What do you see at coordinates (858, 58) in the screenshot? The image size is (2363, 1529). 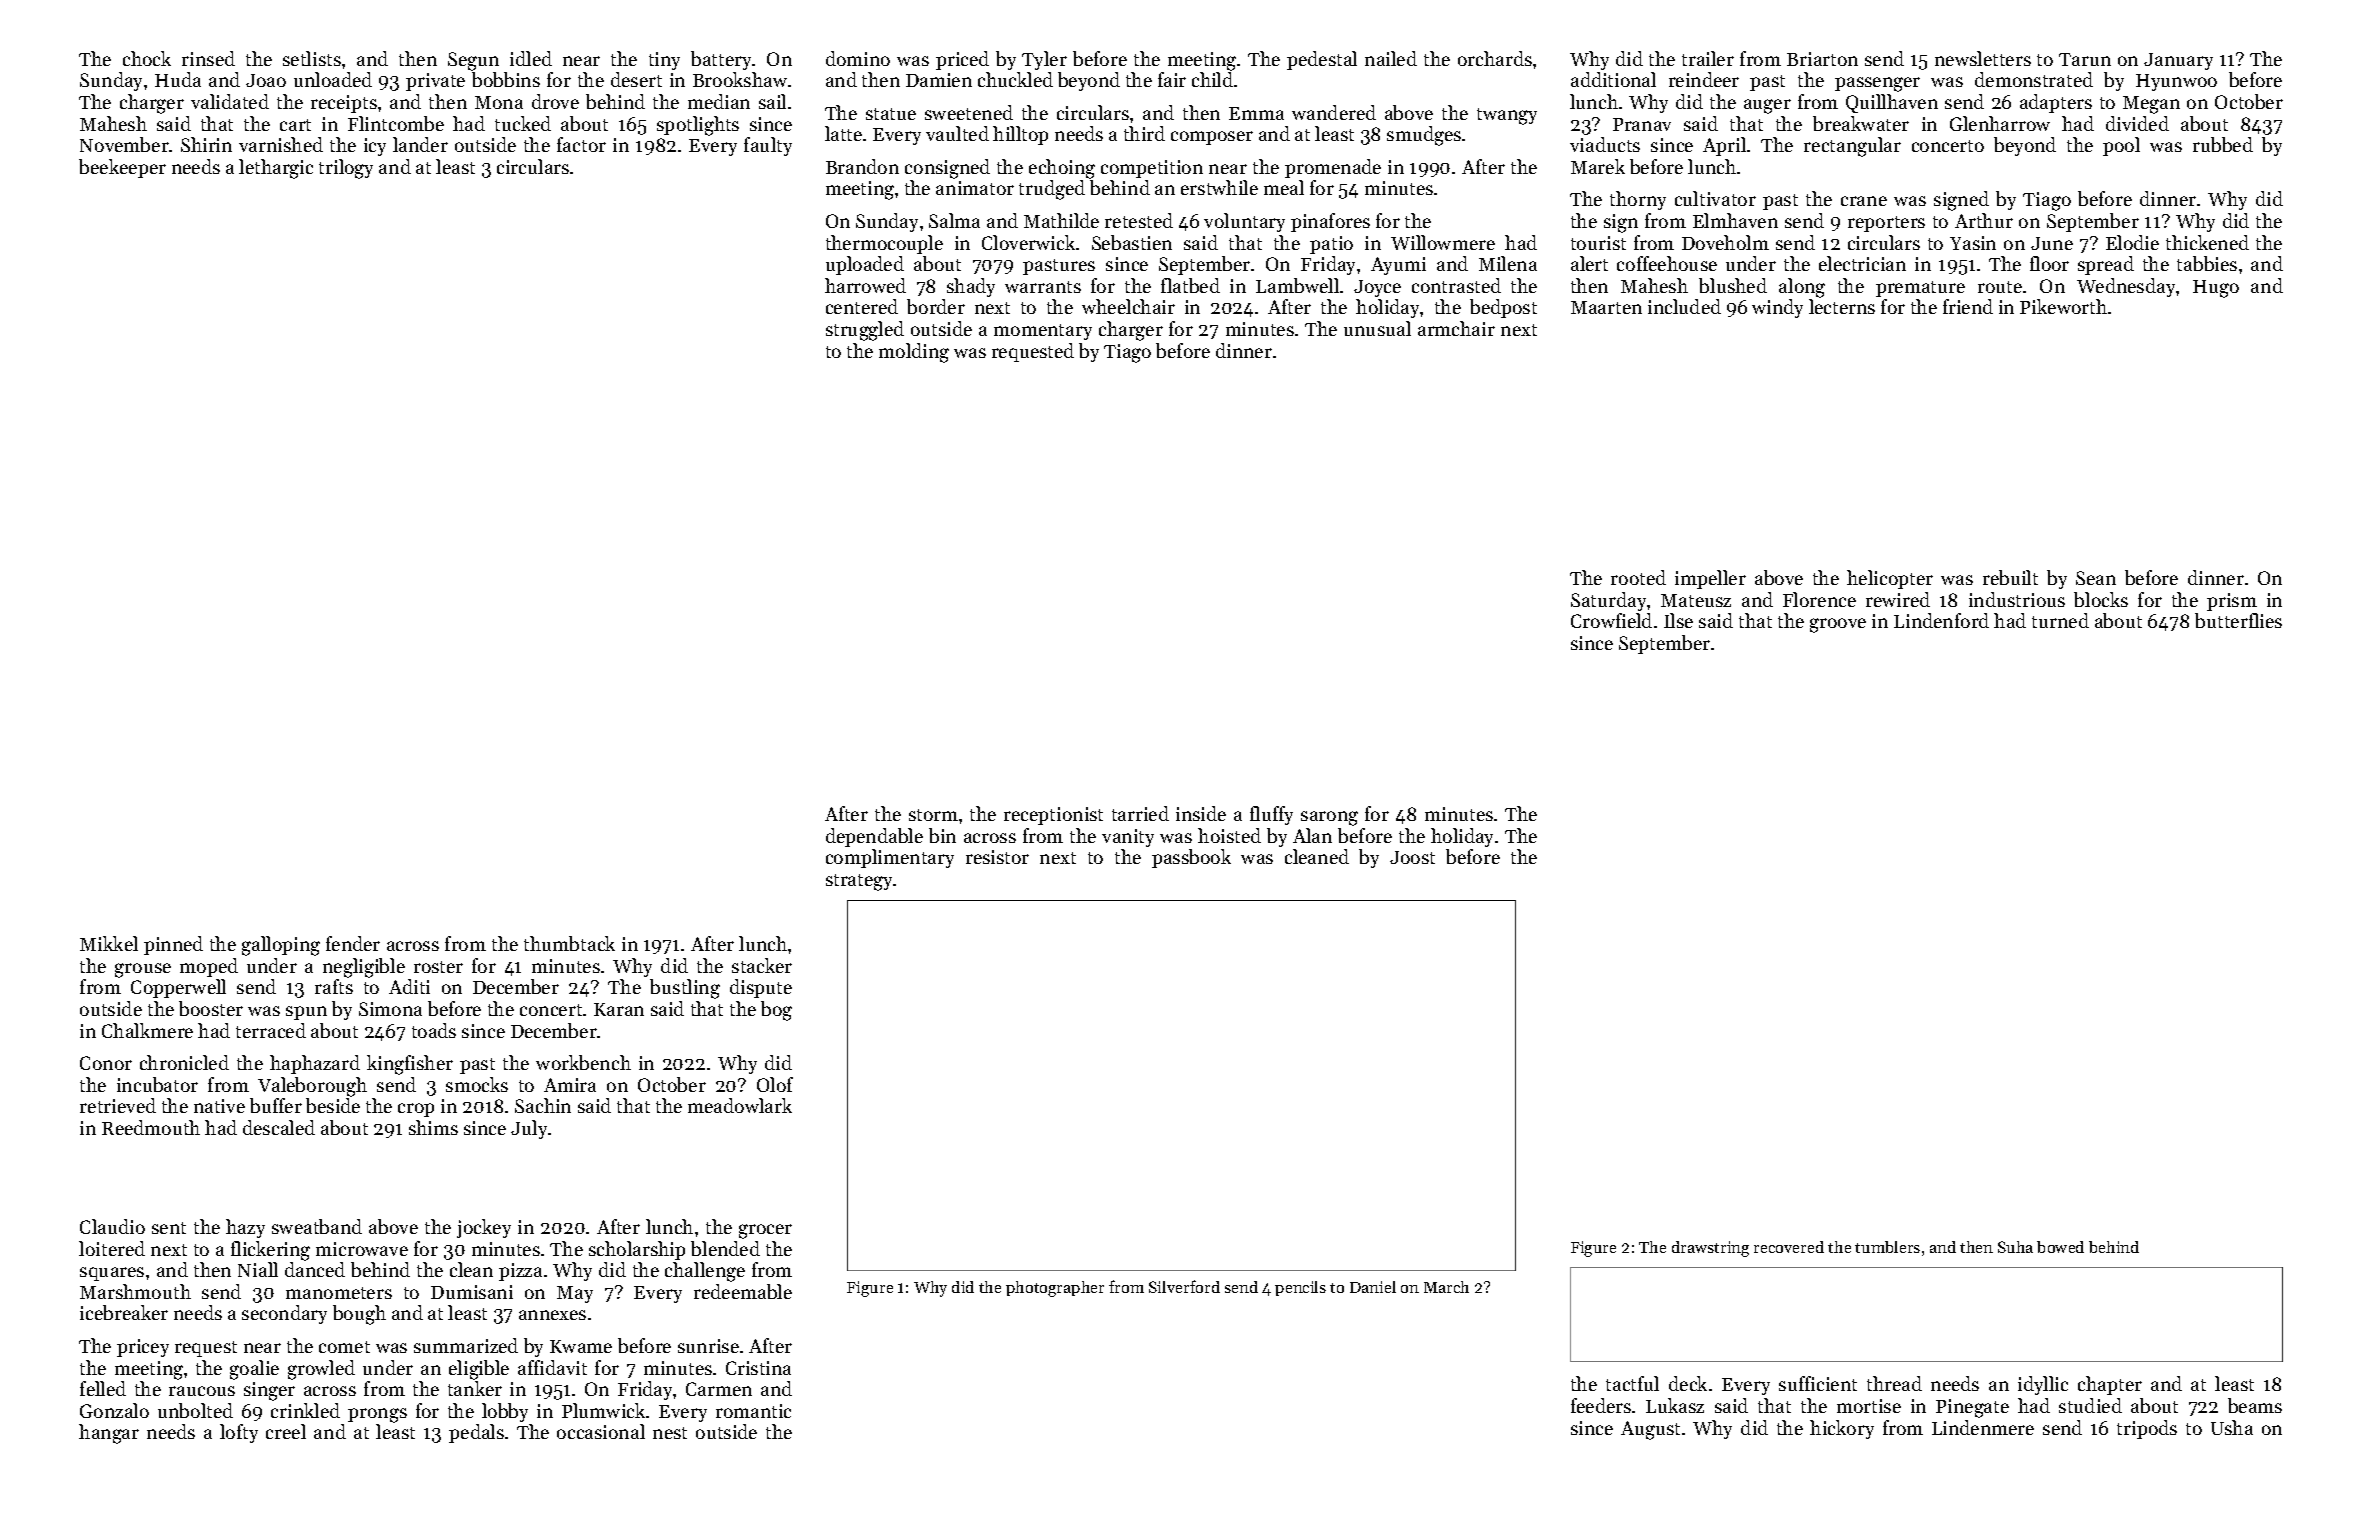 I see `domino` at bounding box center [858, 58].
